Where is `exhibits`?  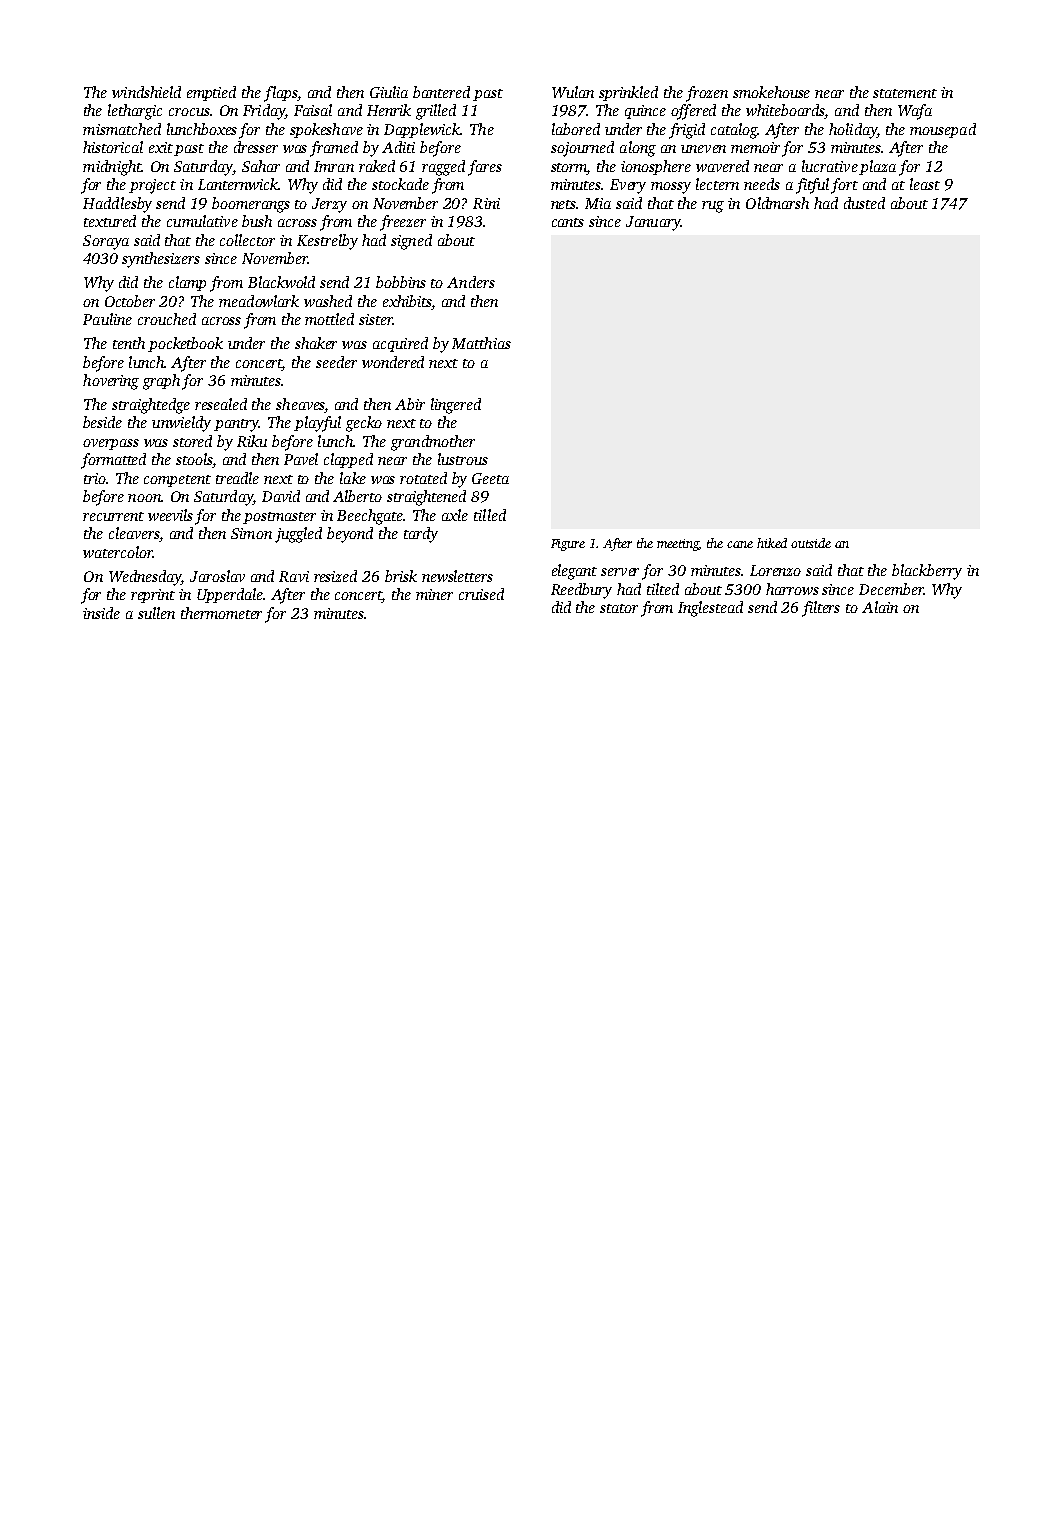
exhibits is located at coordinates (407, 301).
